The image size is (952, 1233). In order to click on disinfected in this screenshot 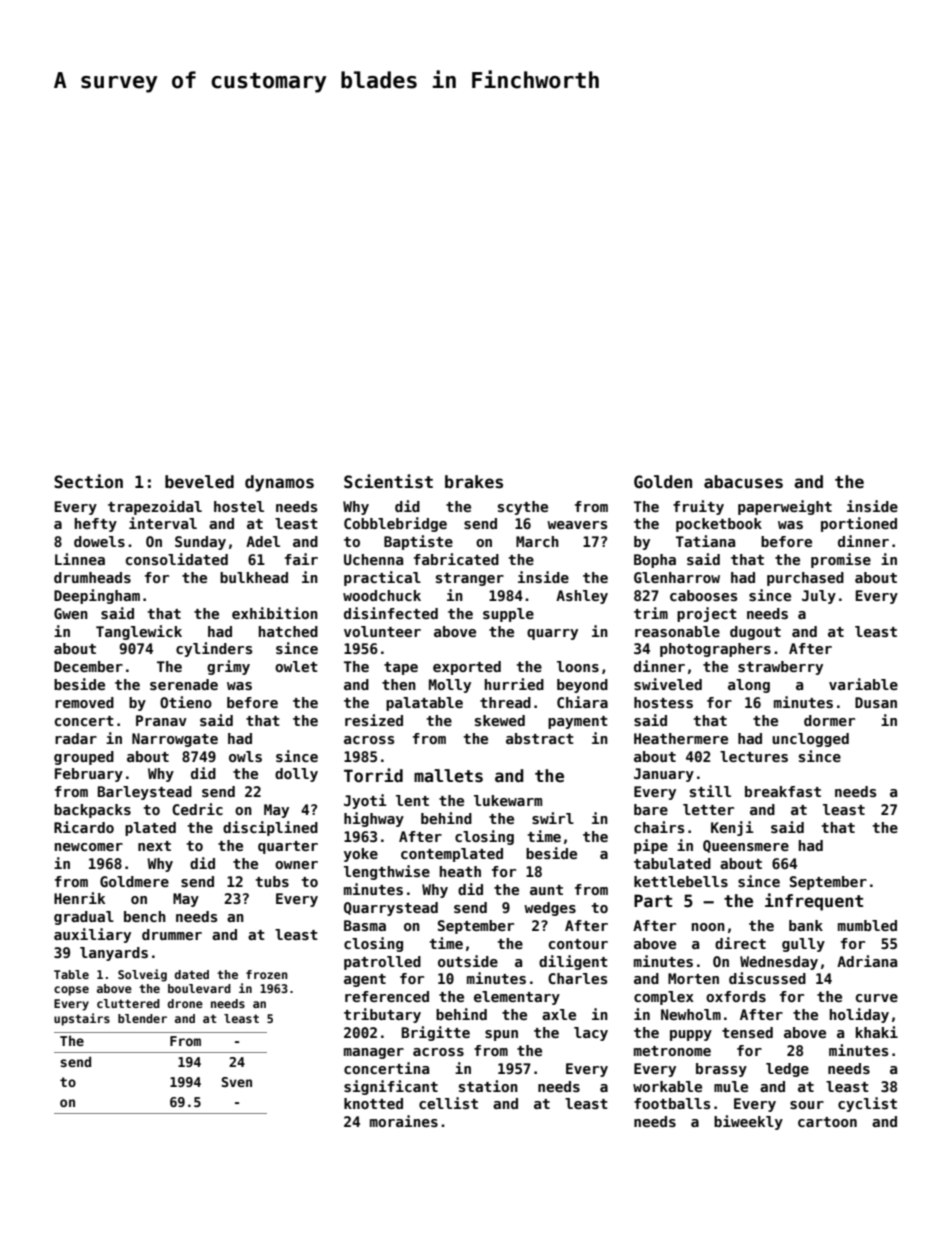, I will do `click(391, 613)`.
